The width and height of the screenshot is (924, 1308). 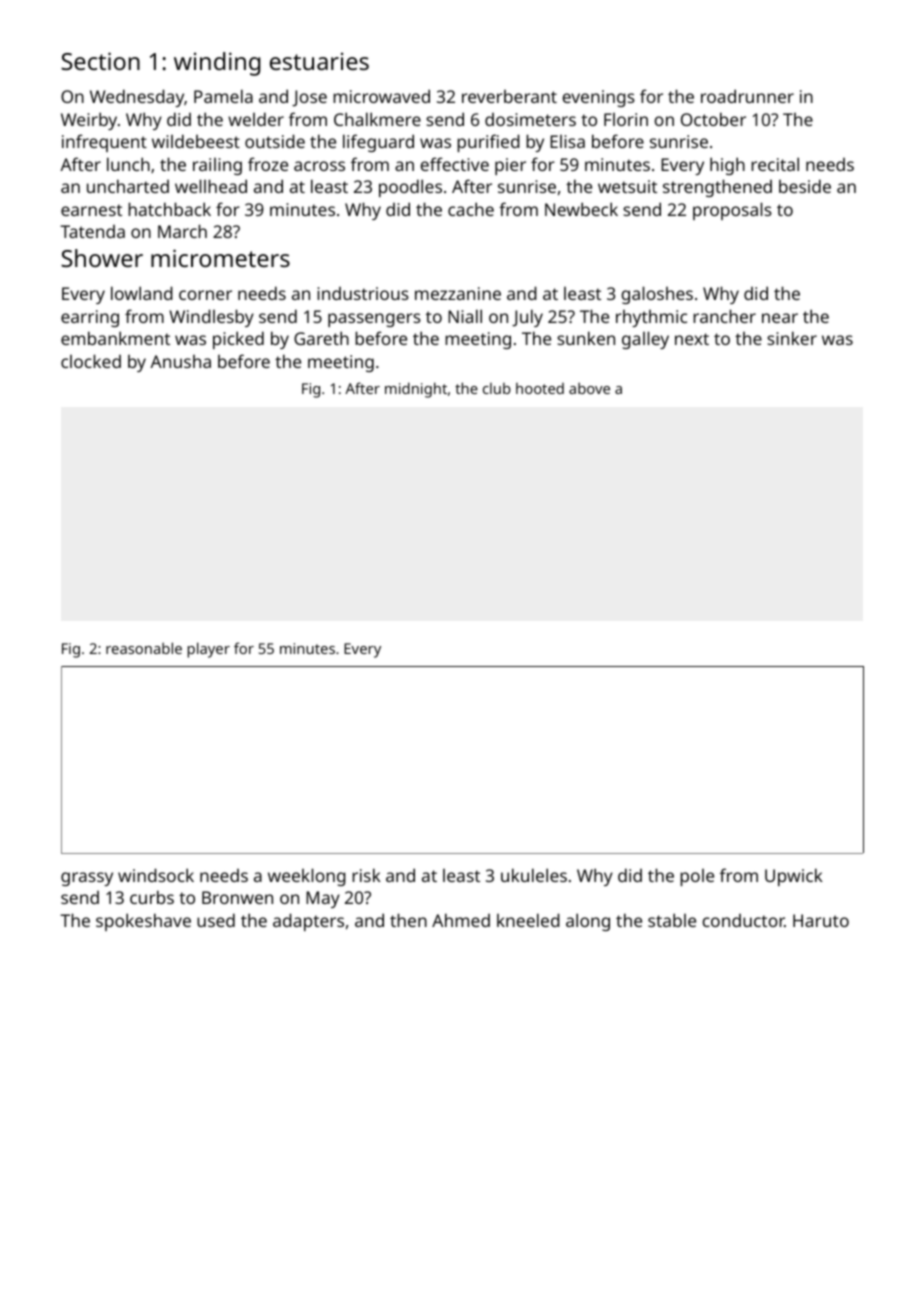 What do you see at coordinates (780, 318) in the screenshot?
I see `near` at bounding box center [780, 318].
